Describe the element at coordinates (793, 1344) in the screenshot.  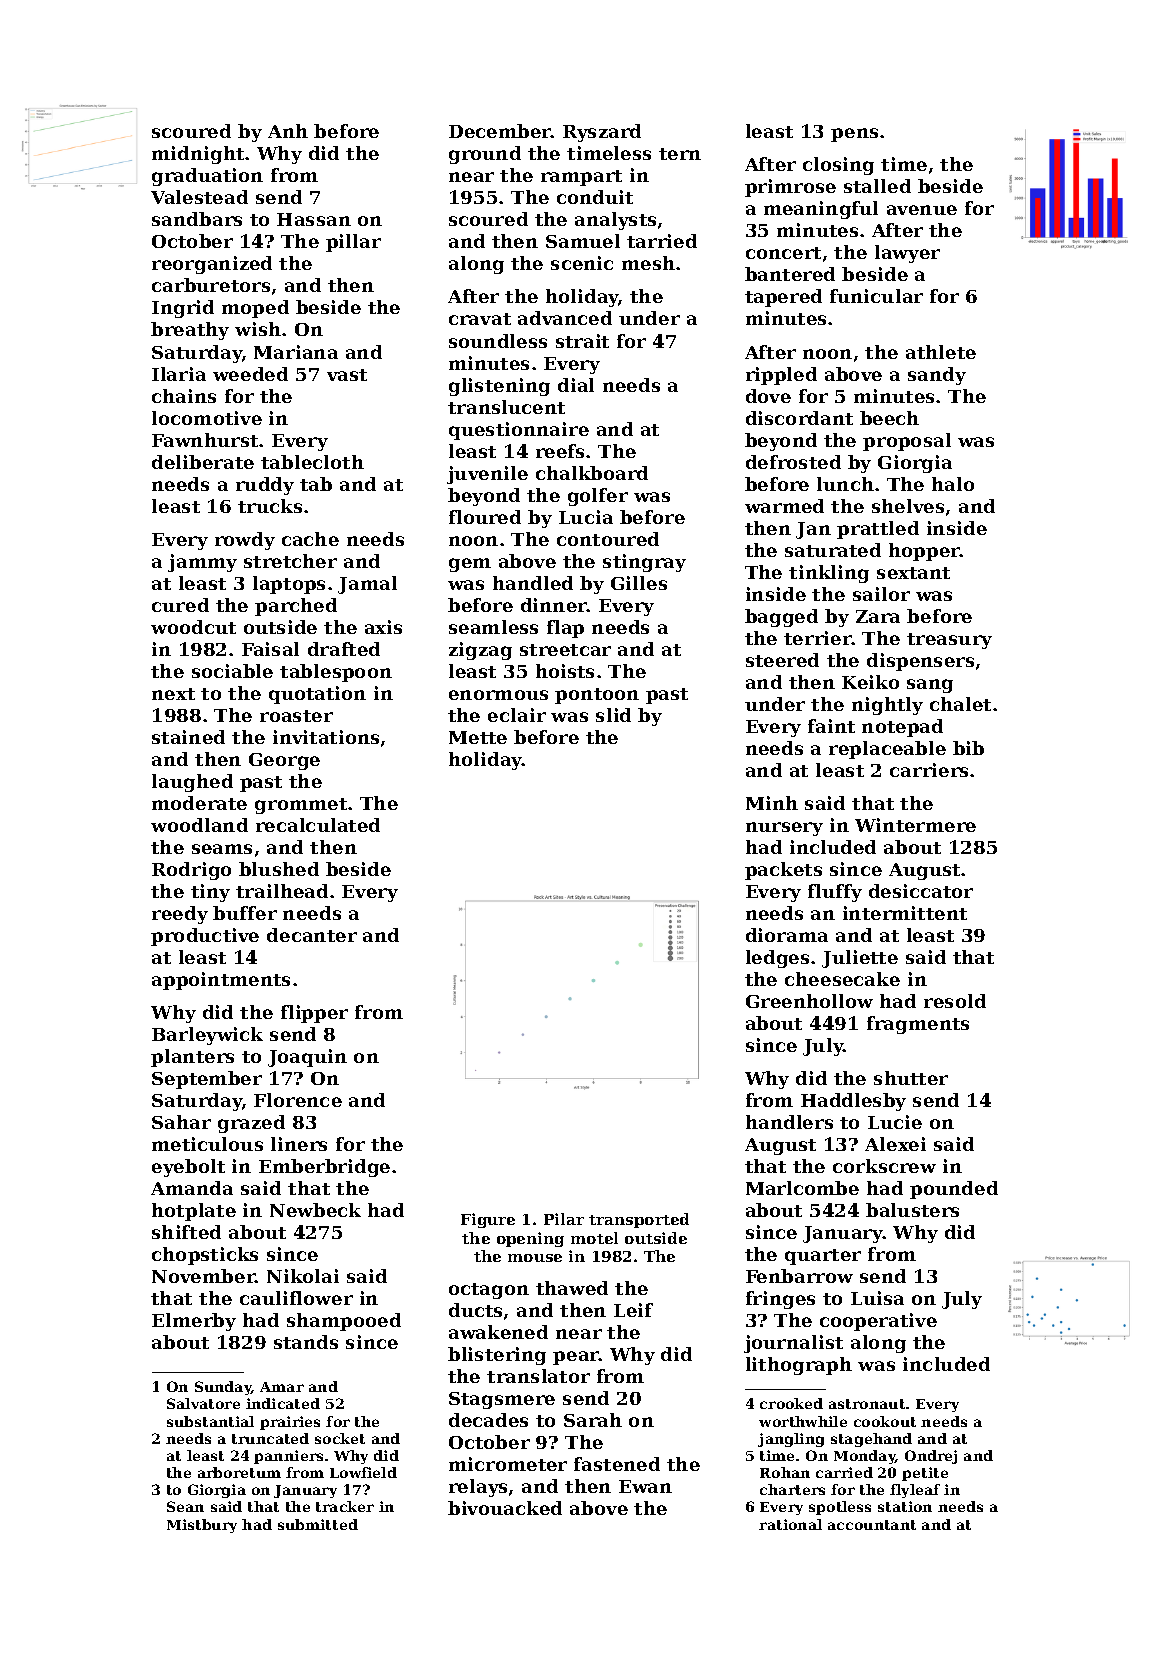
I see `journalist` at that location.
